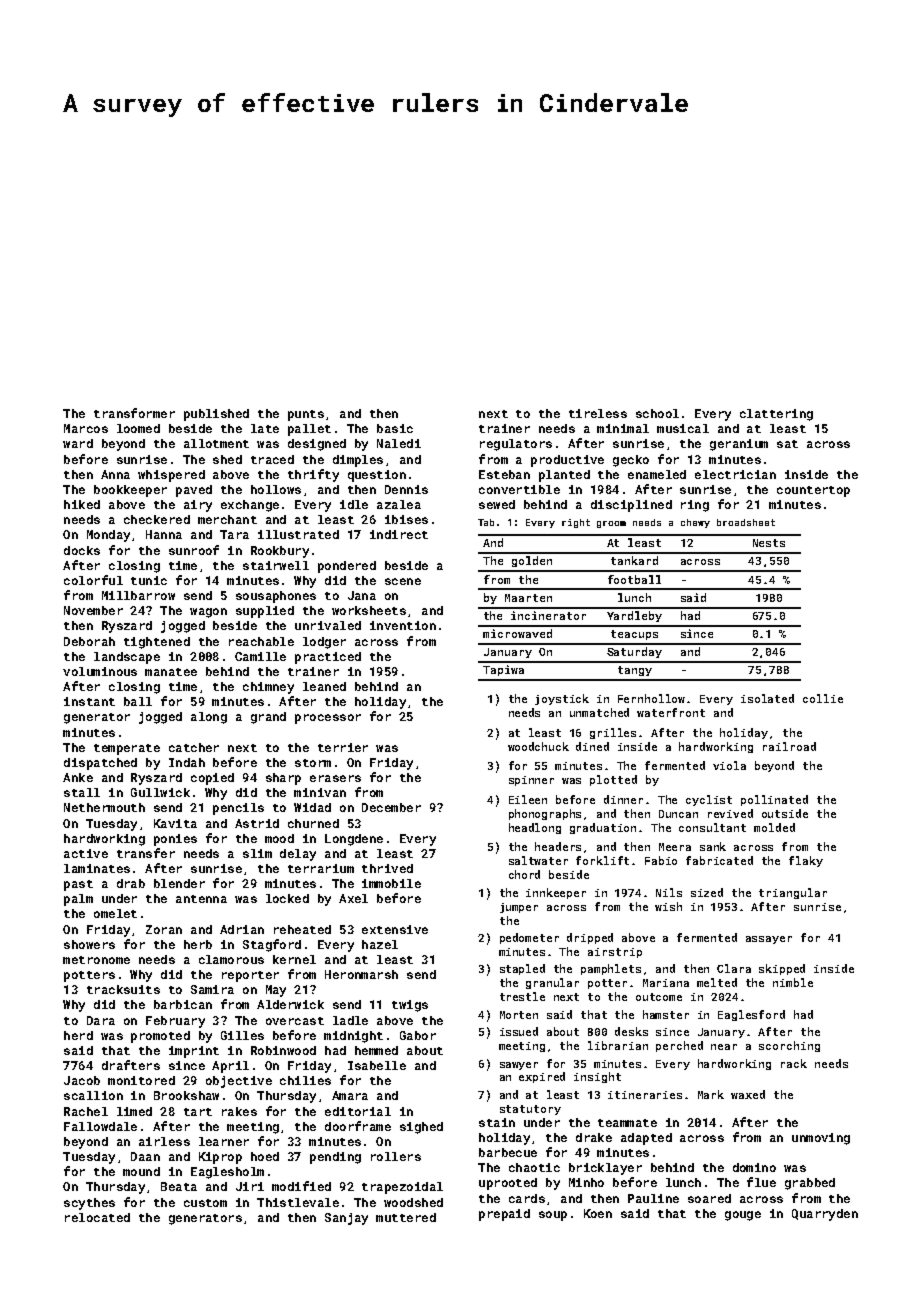  Describe the element at coordinates (516, 445) in the image. I see `regulators` at that location.
